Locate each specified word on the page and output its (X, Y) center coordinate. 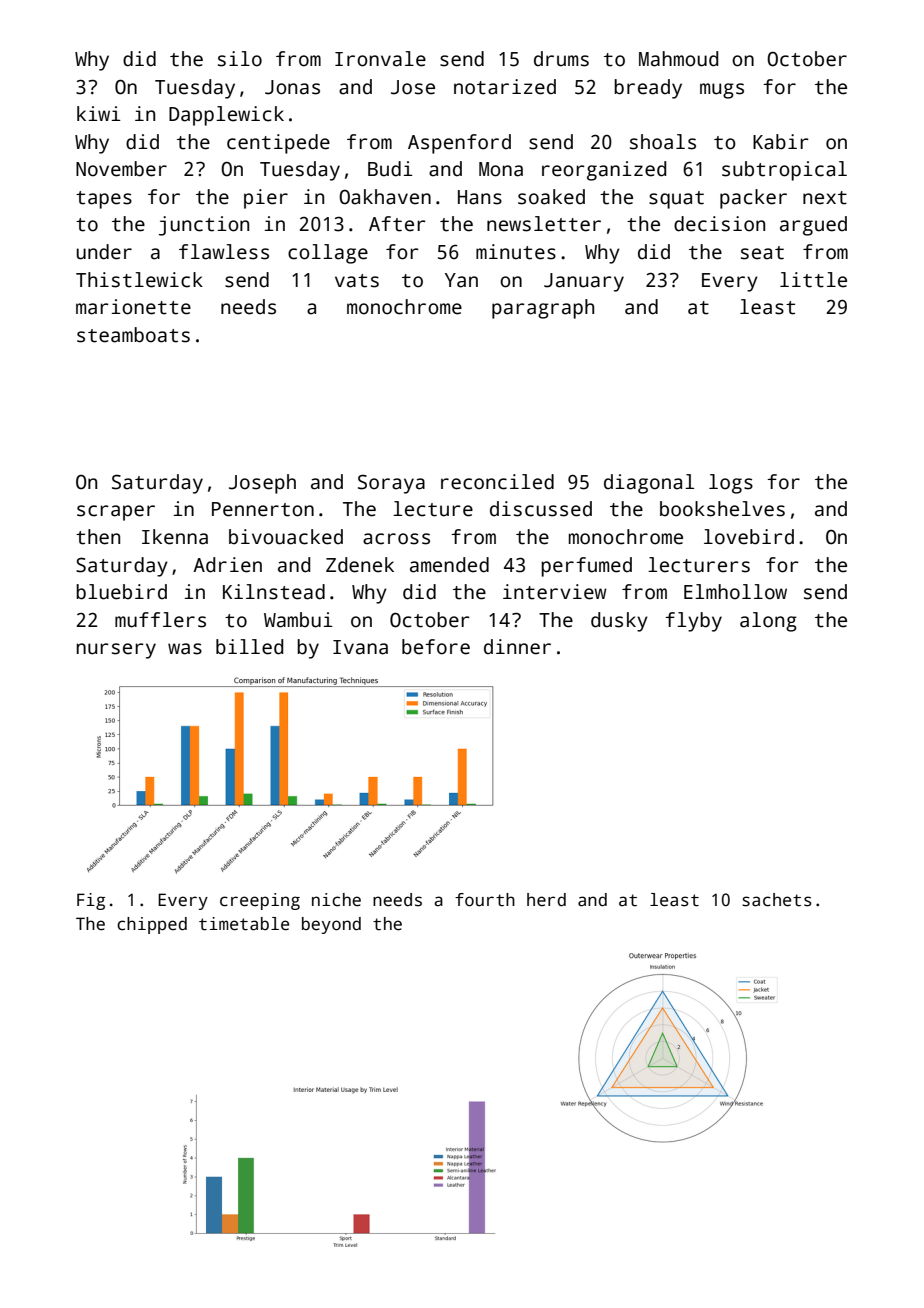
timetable (244, 924)
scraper (116, 513)
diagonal (649, 484)
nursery (116, 651)
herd (546, 900)
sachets (777, 900)
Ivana (360, 647)
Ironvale (380, 59)
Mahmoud (678, 59)
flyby (693, 622)
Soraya (391, 484)
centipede (278, 144)
